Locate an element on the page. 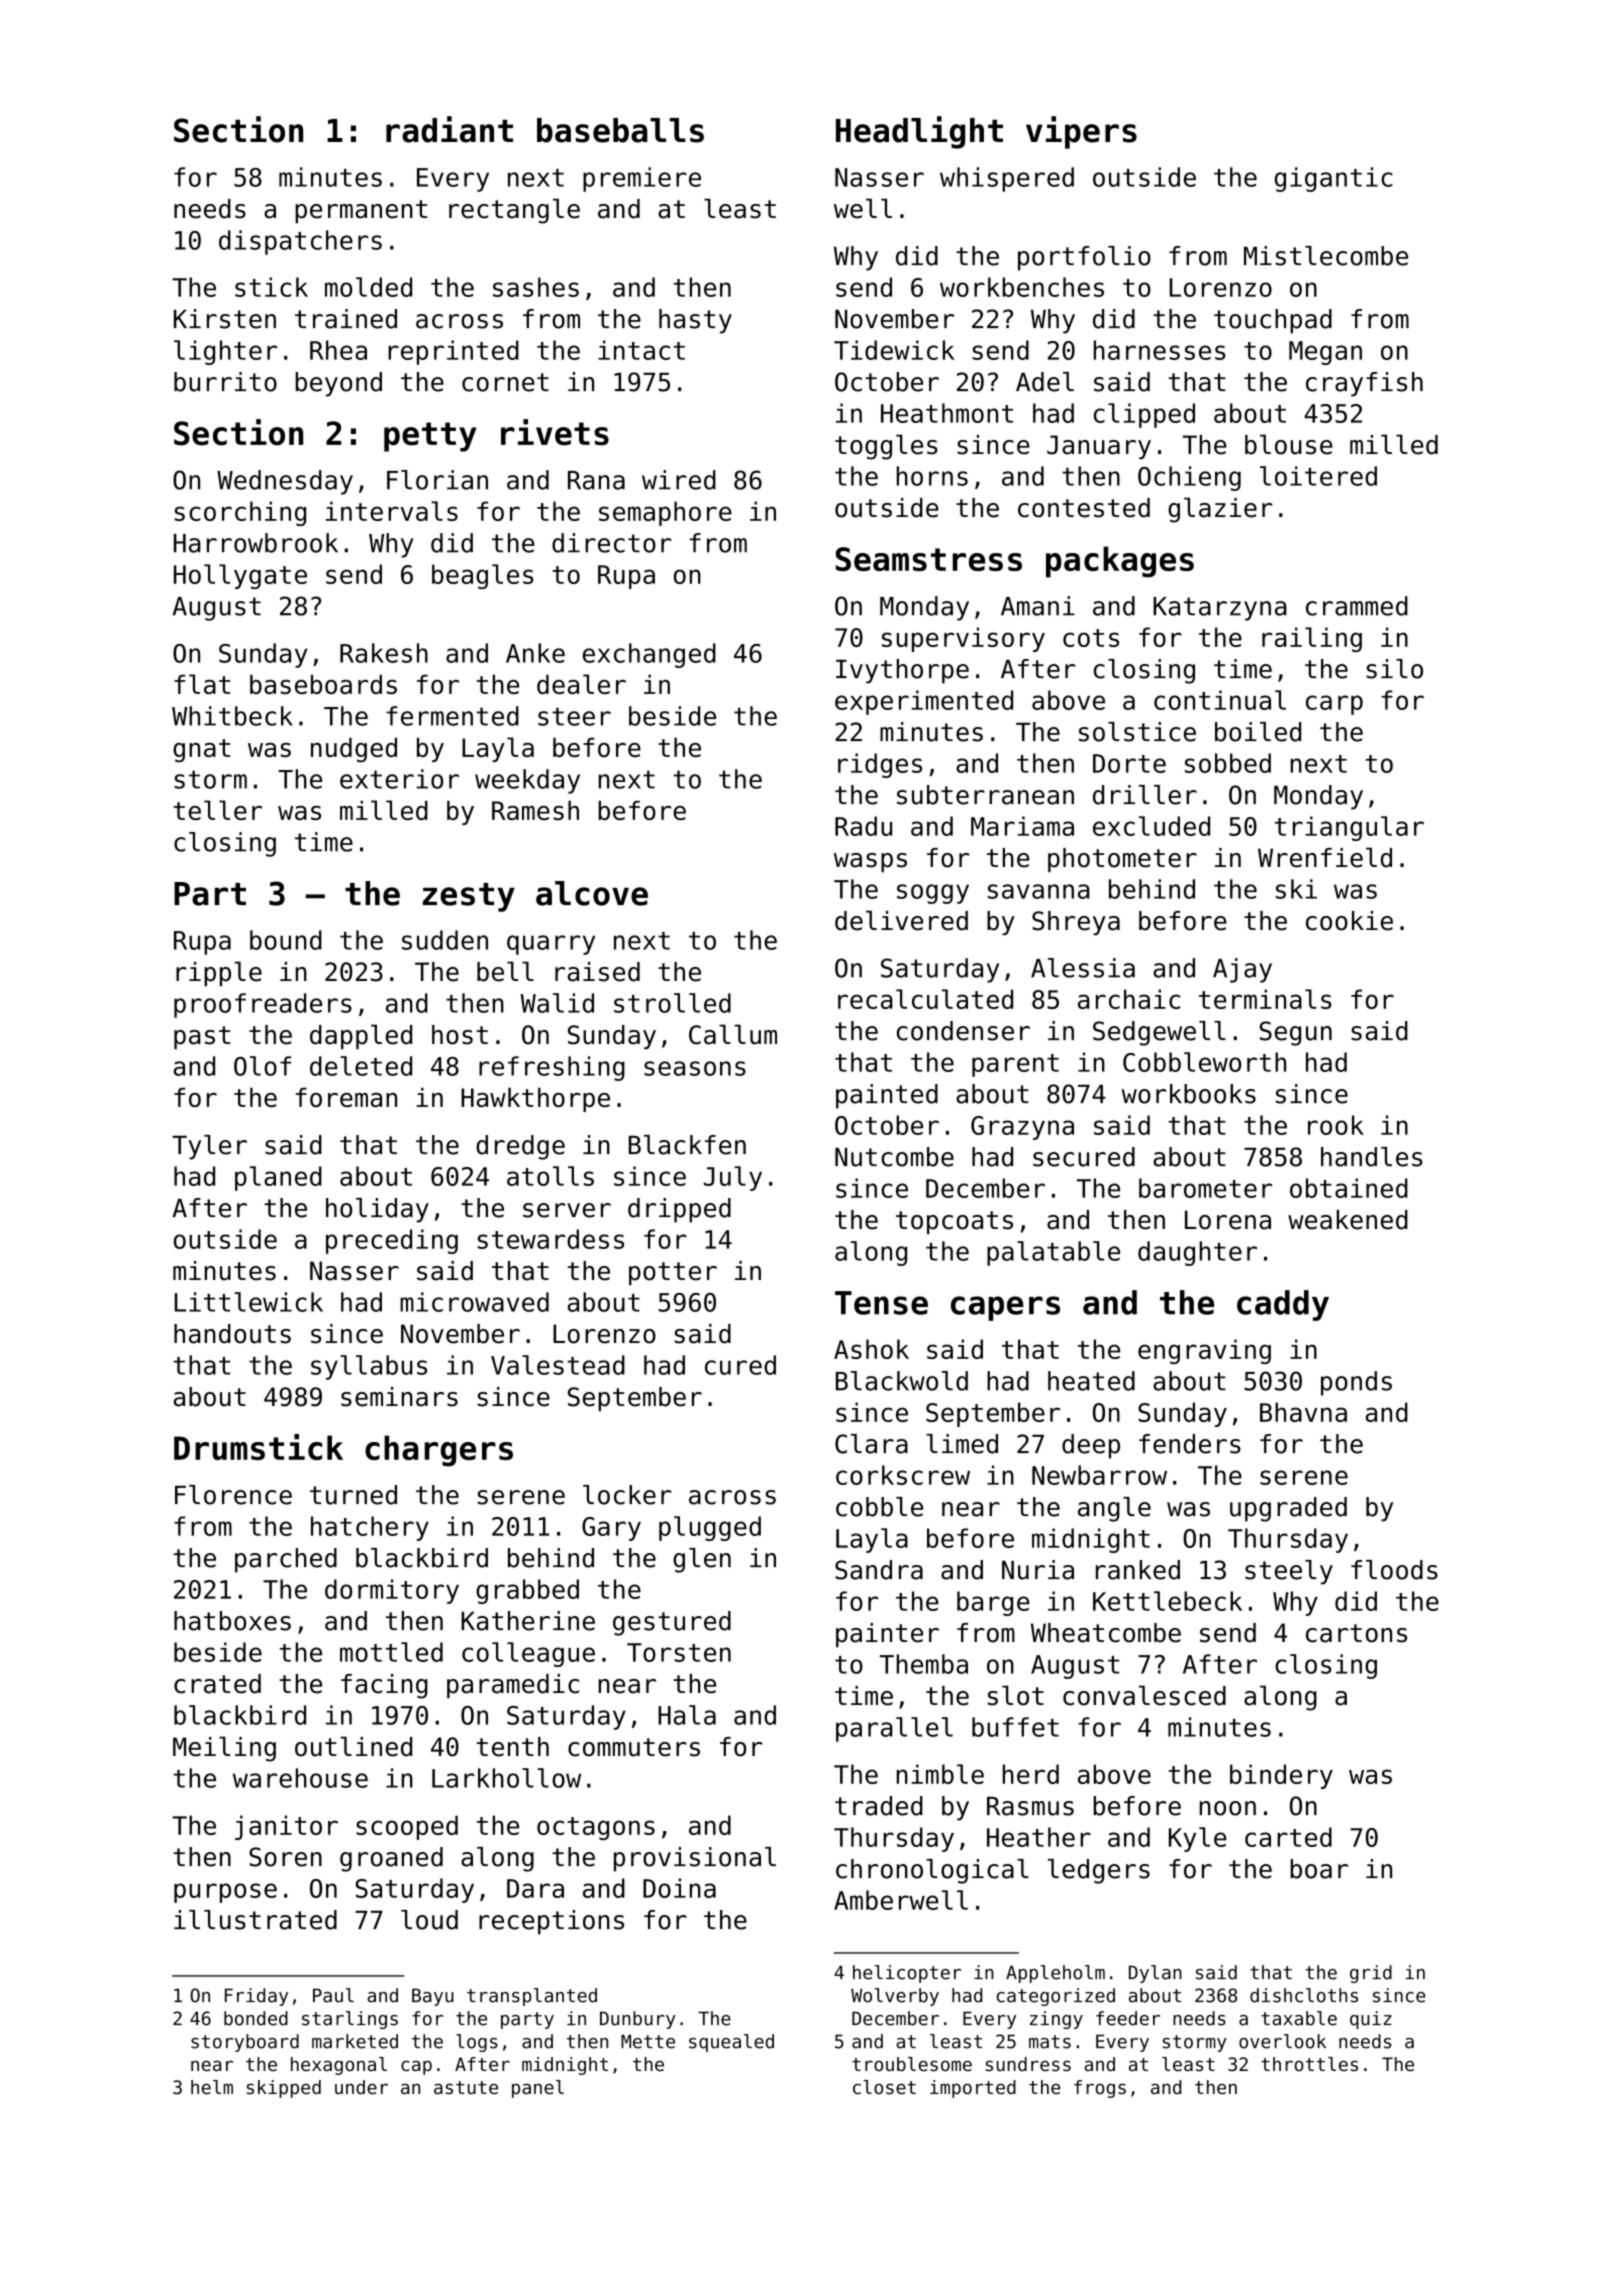 This image has width=1620, height=2292. capers is located at coordinates (1005, 1308).
